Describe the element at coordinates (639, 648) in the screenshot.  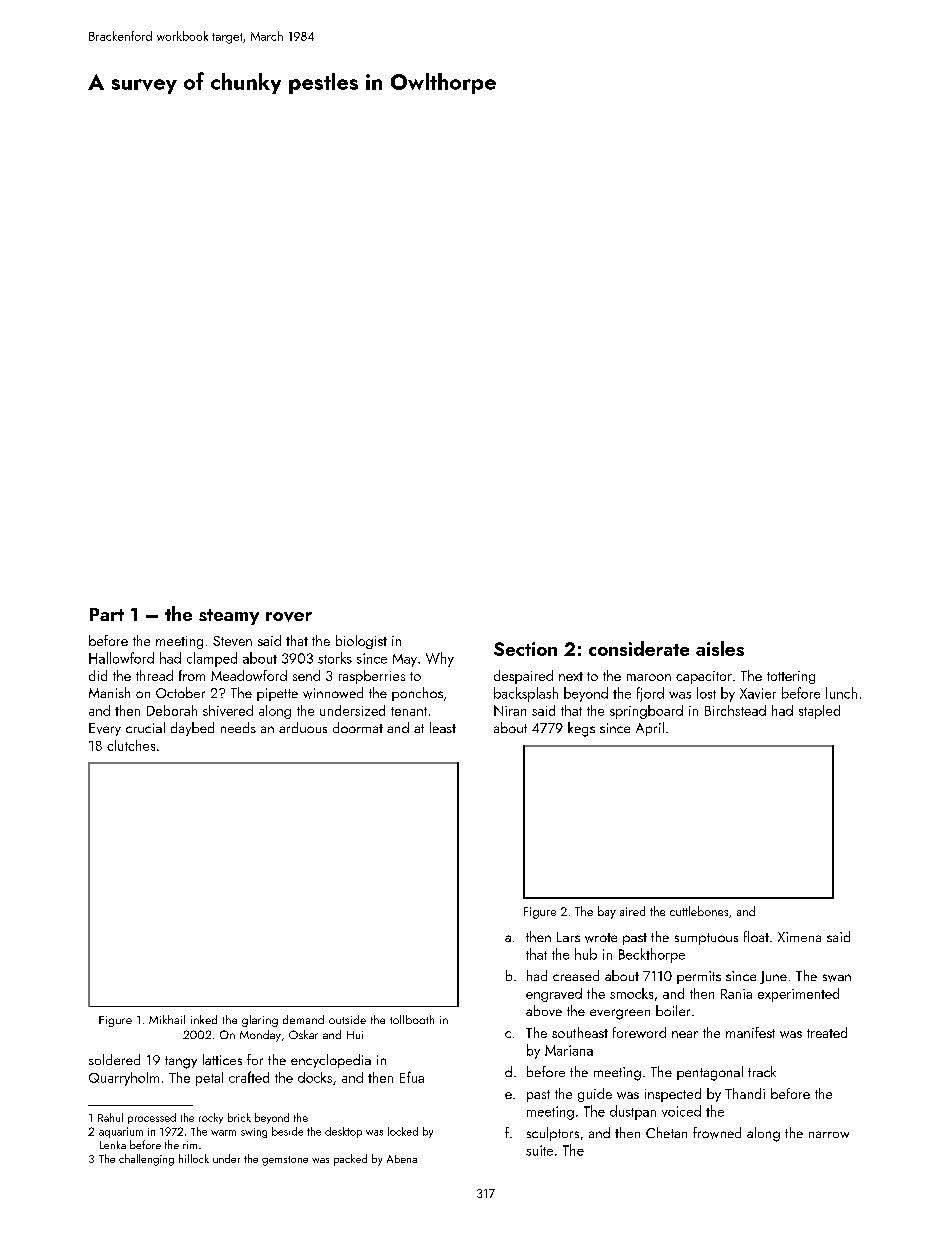
I see `considerate` at that location.
